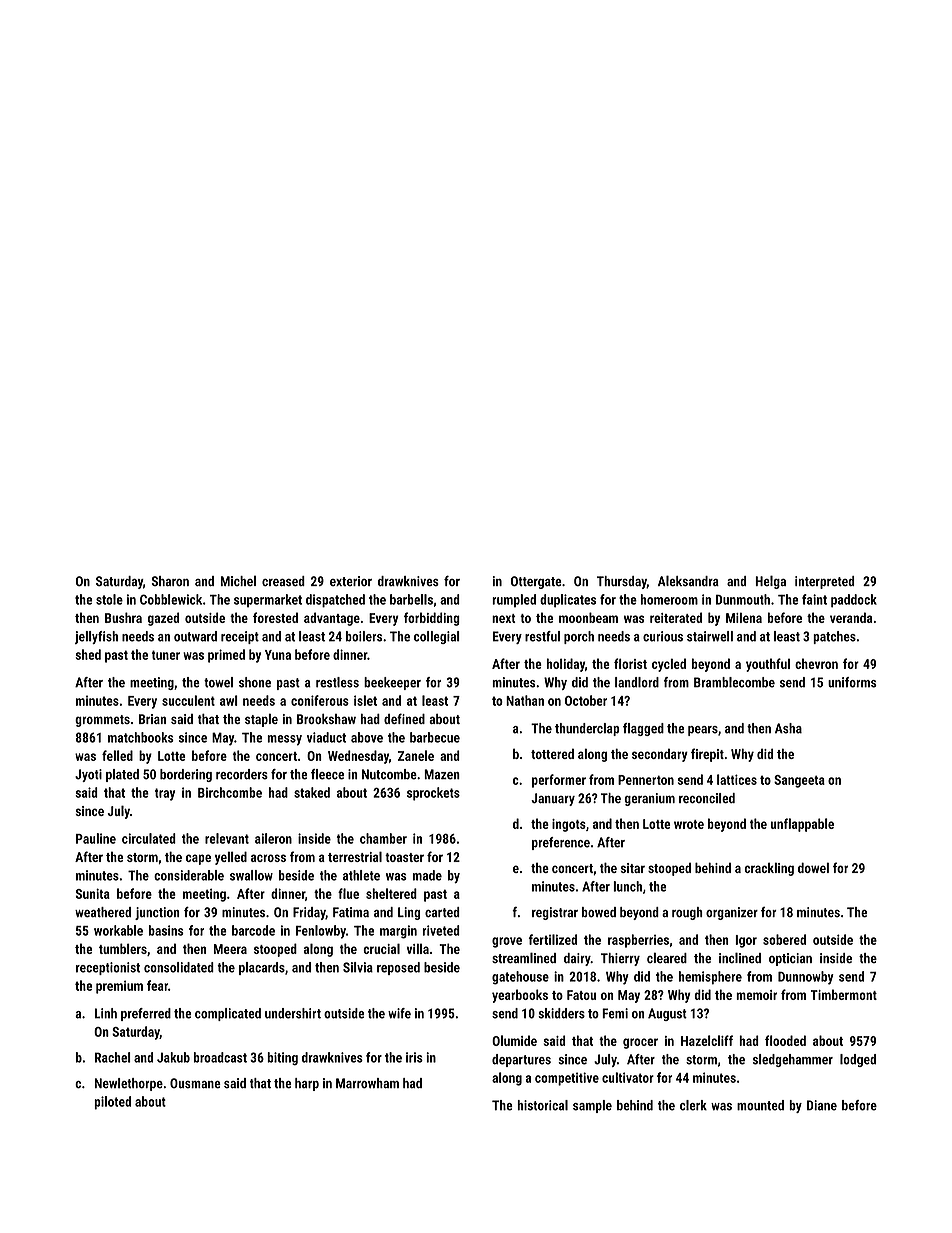 The width and height of the document is (952, 1233). Describe the element at coordinates (858, 1060) in the document. I see `lodged` at that location.
